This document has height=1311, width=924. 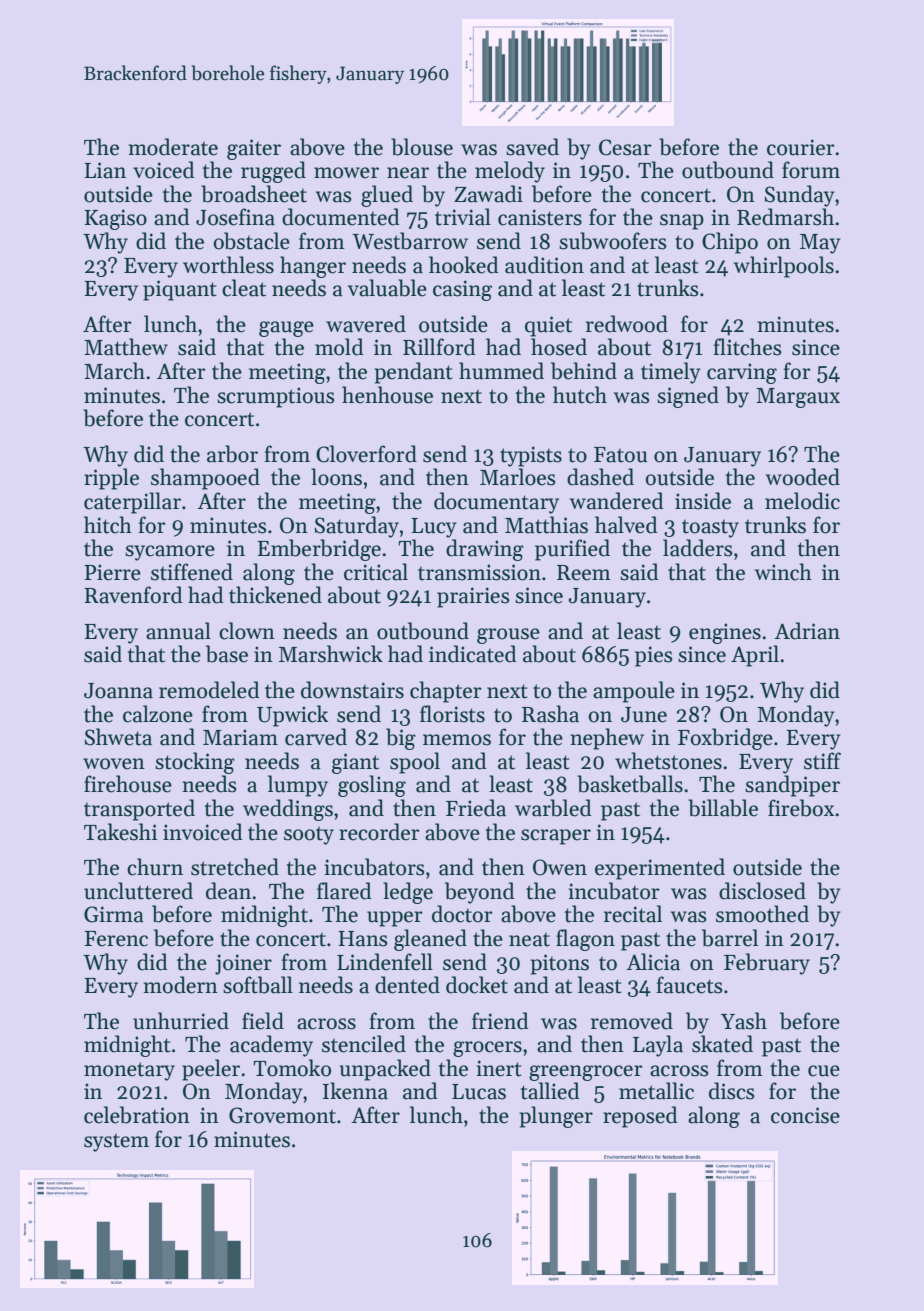 What do you see at coordinates (556, 1117) in the document?
I see `plunger` at bounding box center [556, 1117].
